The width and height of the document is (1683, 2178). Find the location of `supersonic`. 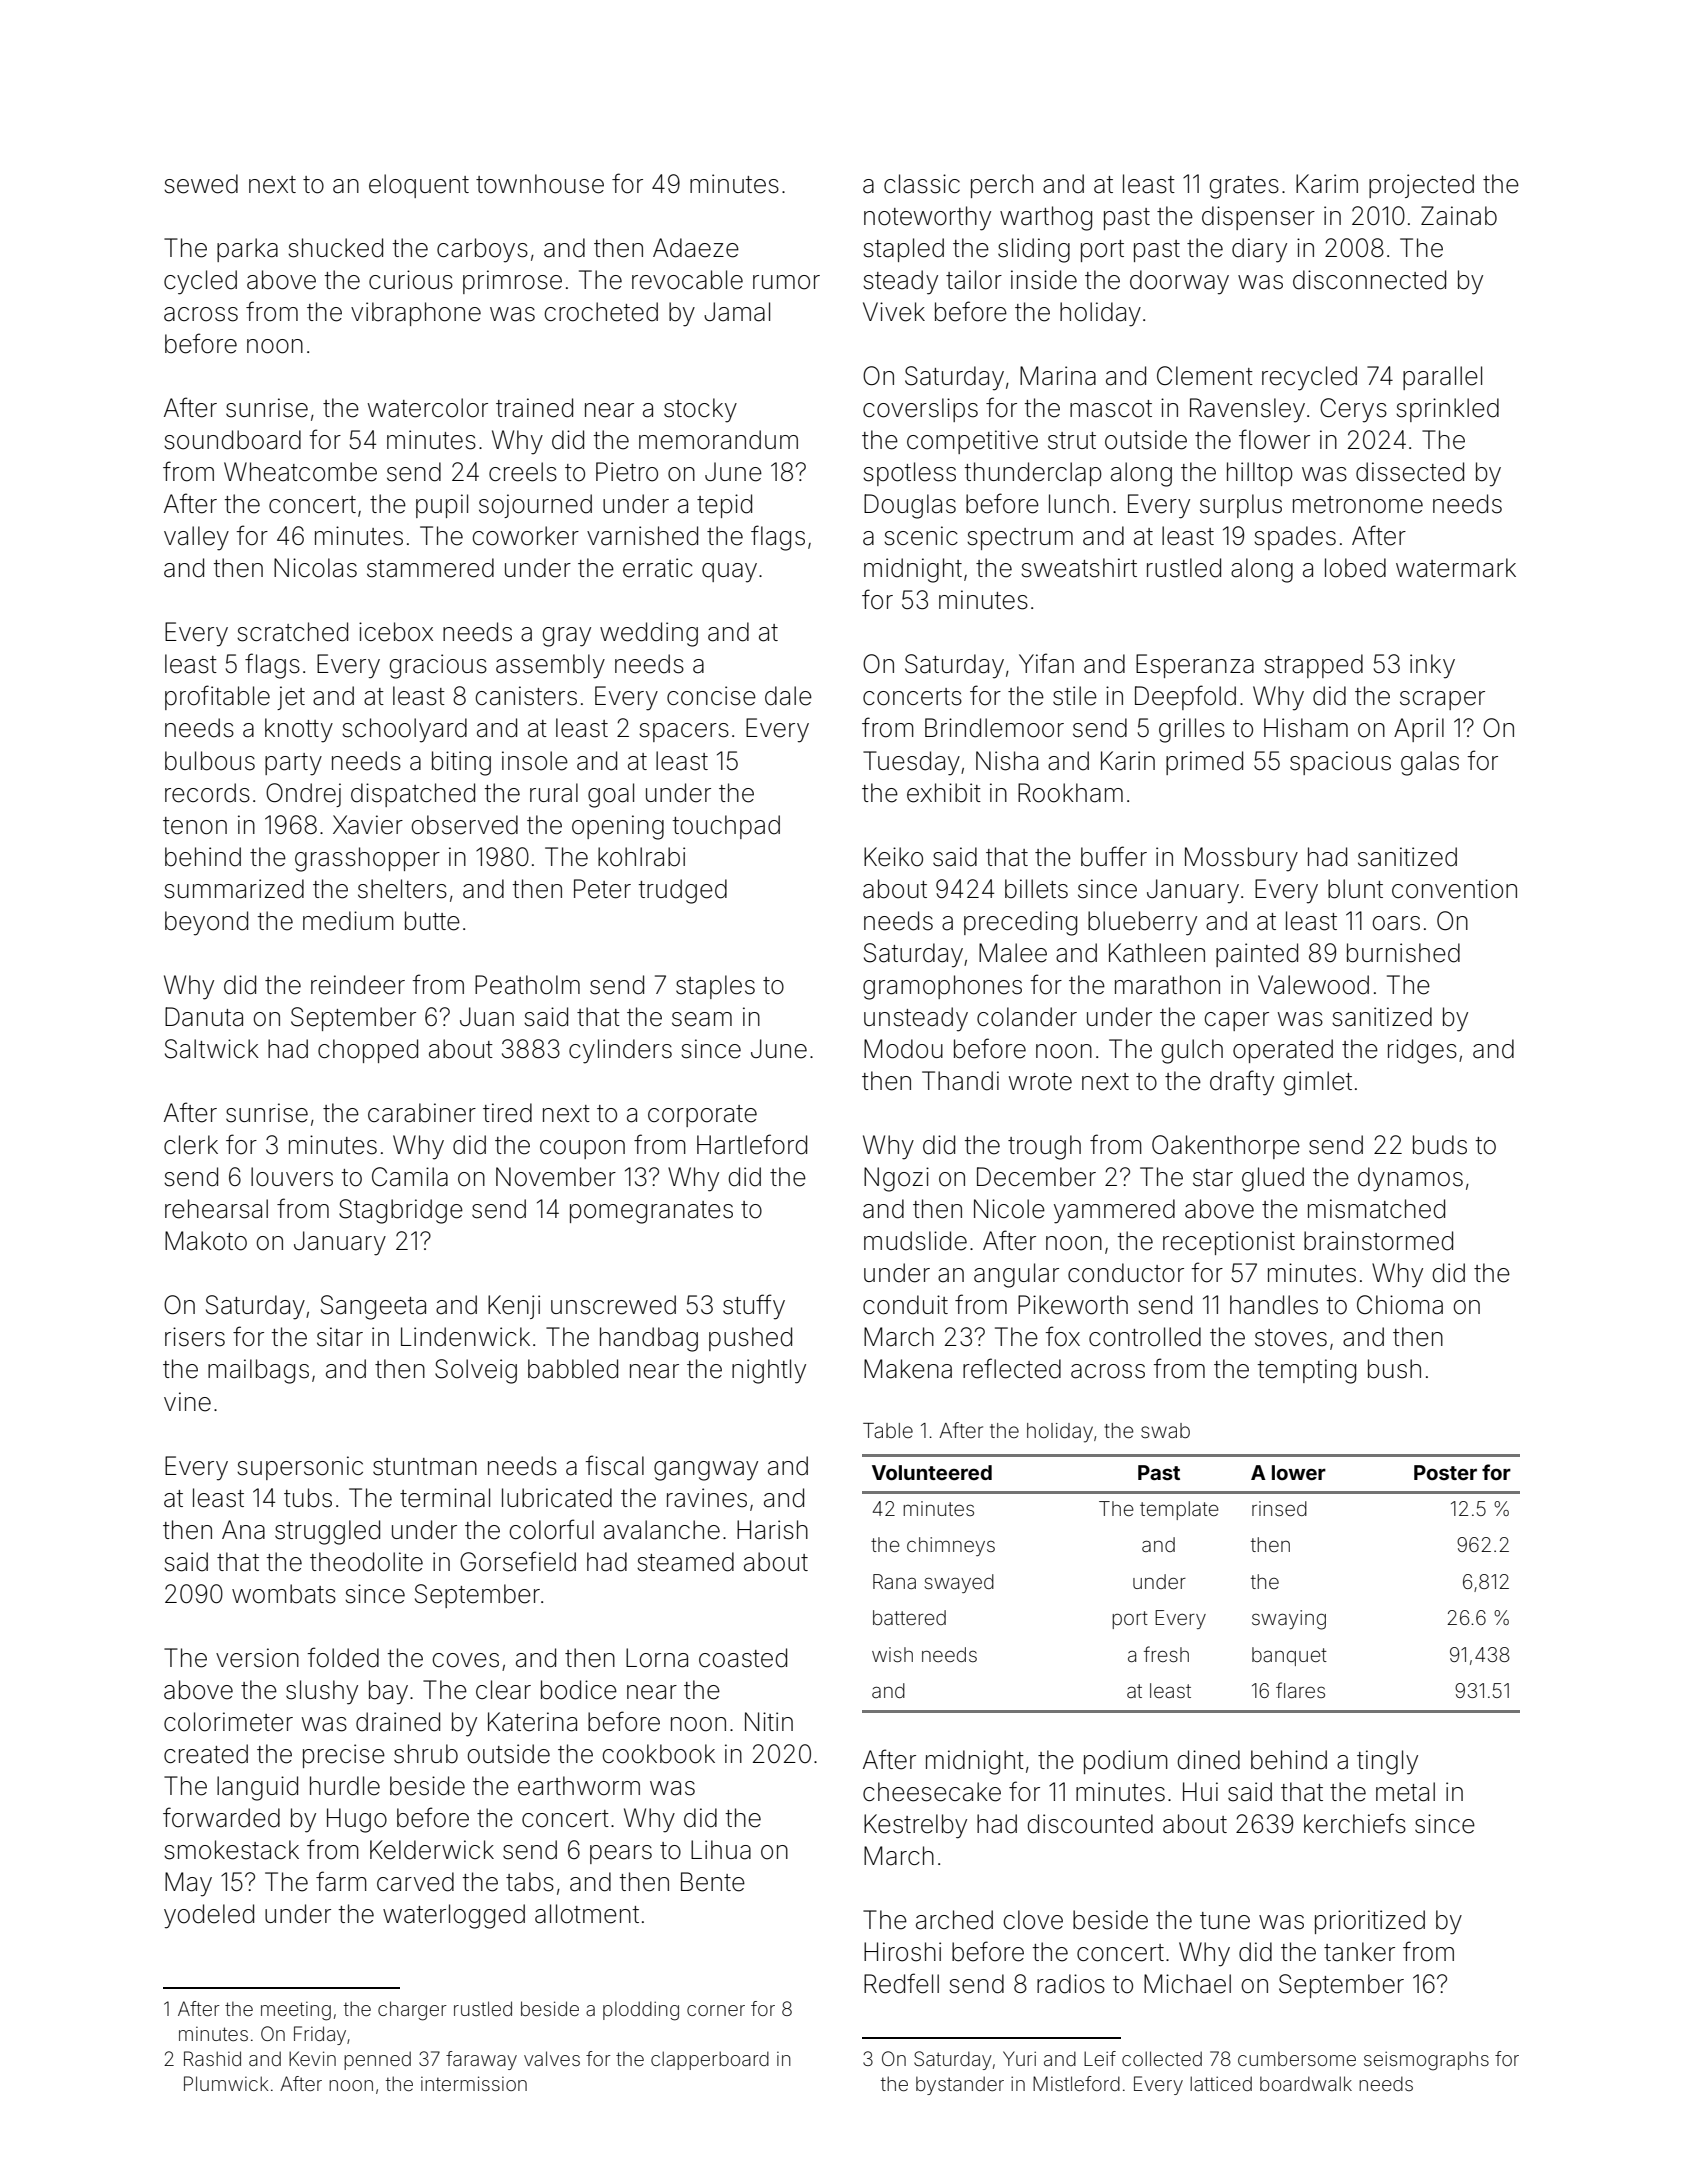

supersonic is located at coordinates (300, 1468).
